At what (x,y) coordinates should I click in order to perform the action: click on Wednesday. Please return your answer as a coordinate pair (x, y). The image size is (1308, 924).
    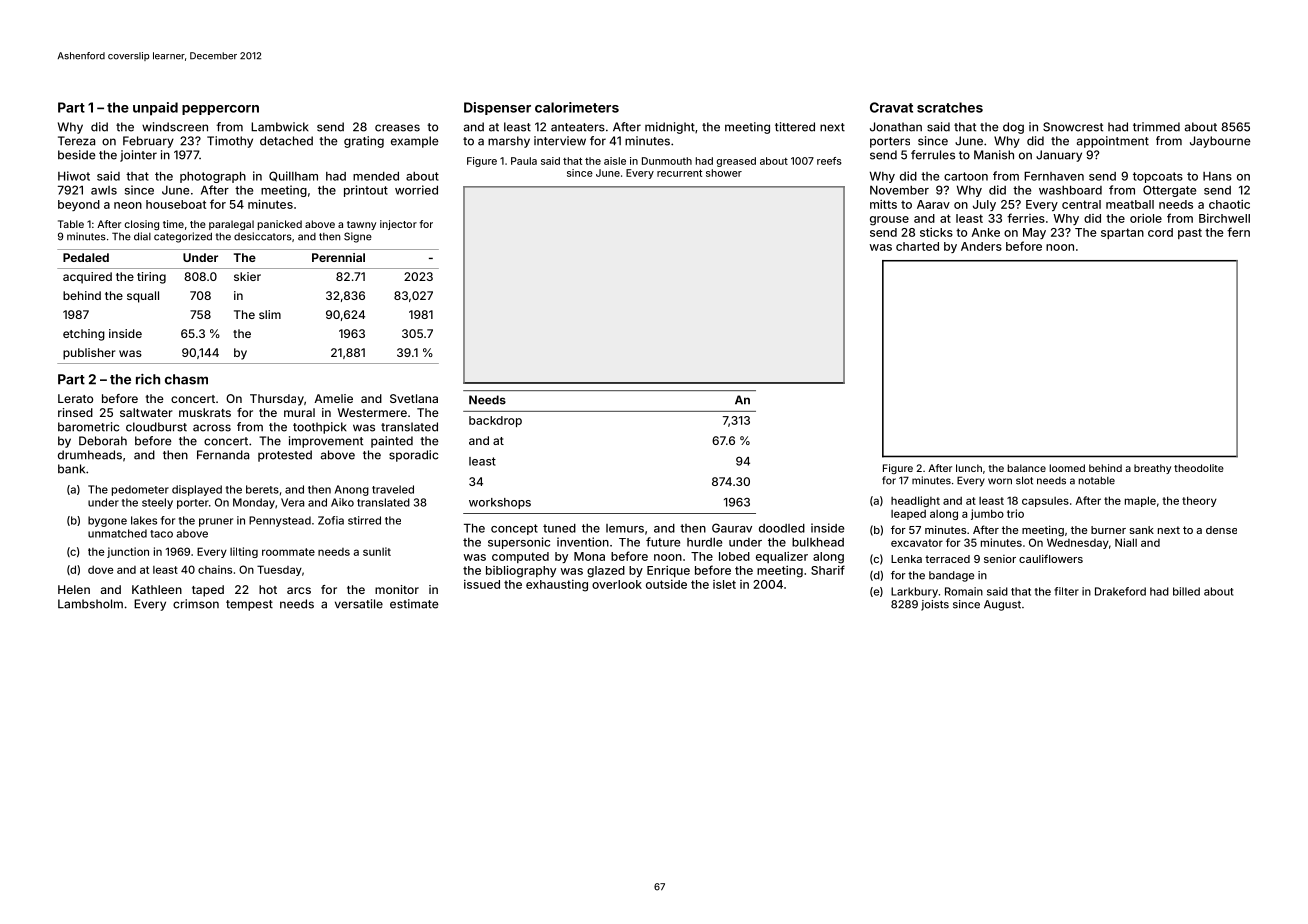
    Looking at the image, I should click on (1078, 543).
